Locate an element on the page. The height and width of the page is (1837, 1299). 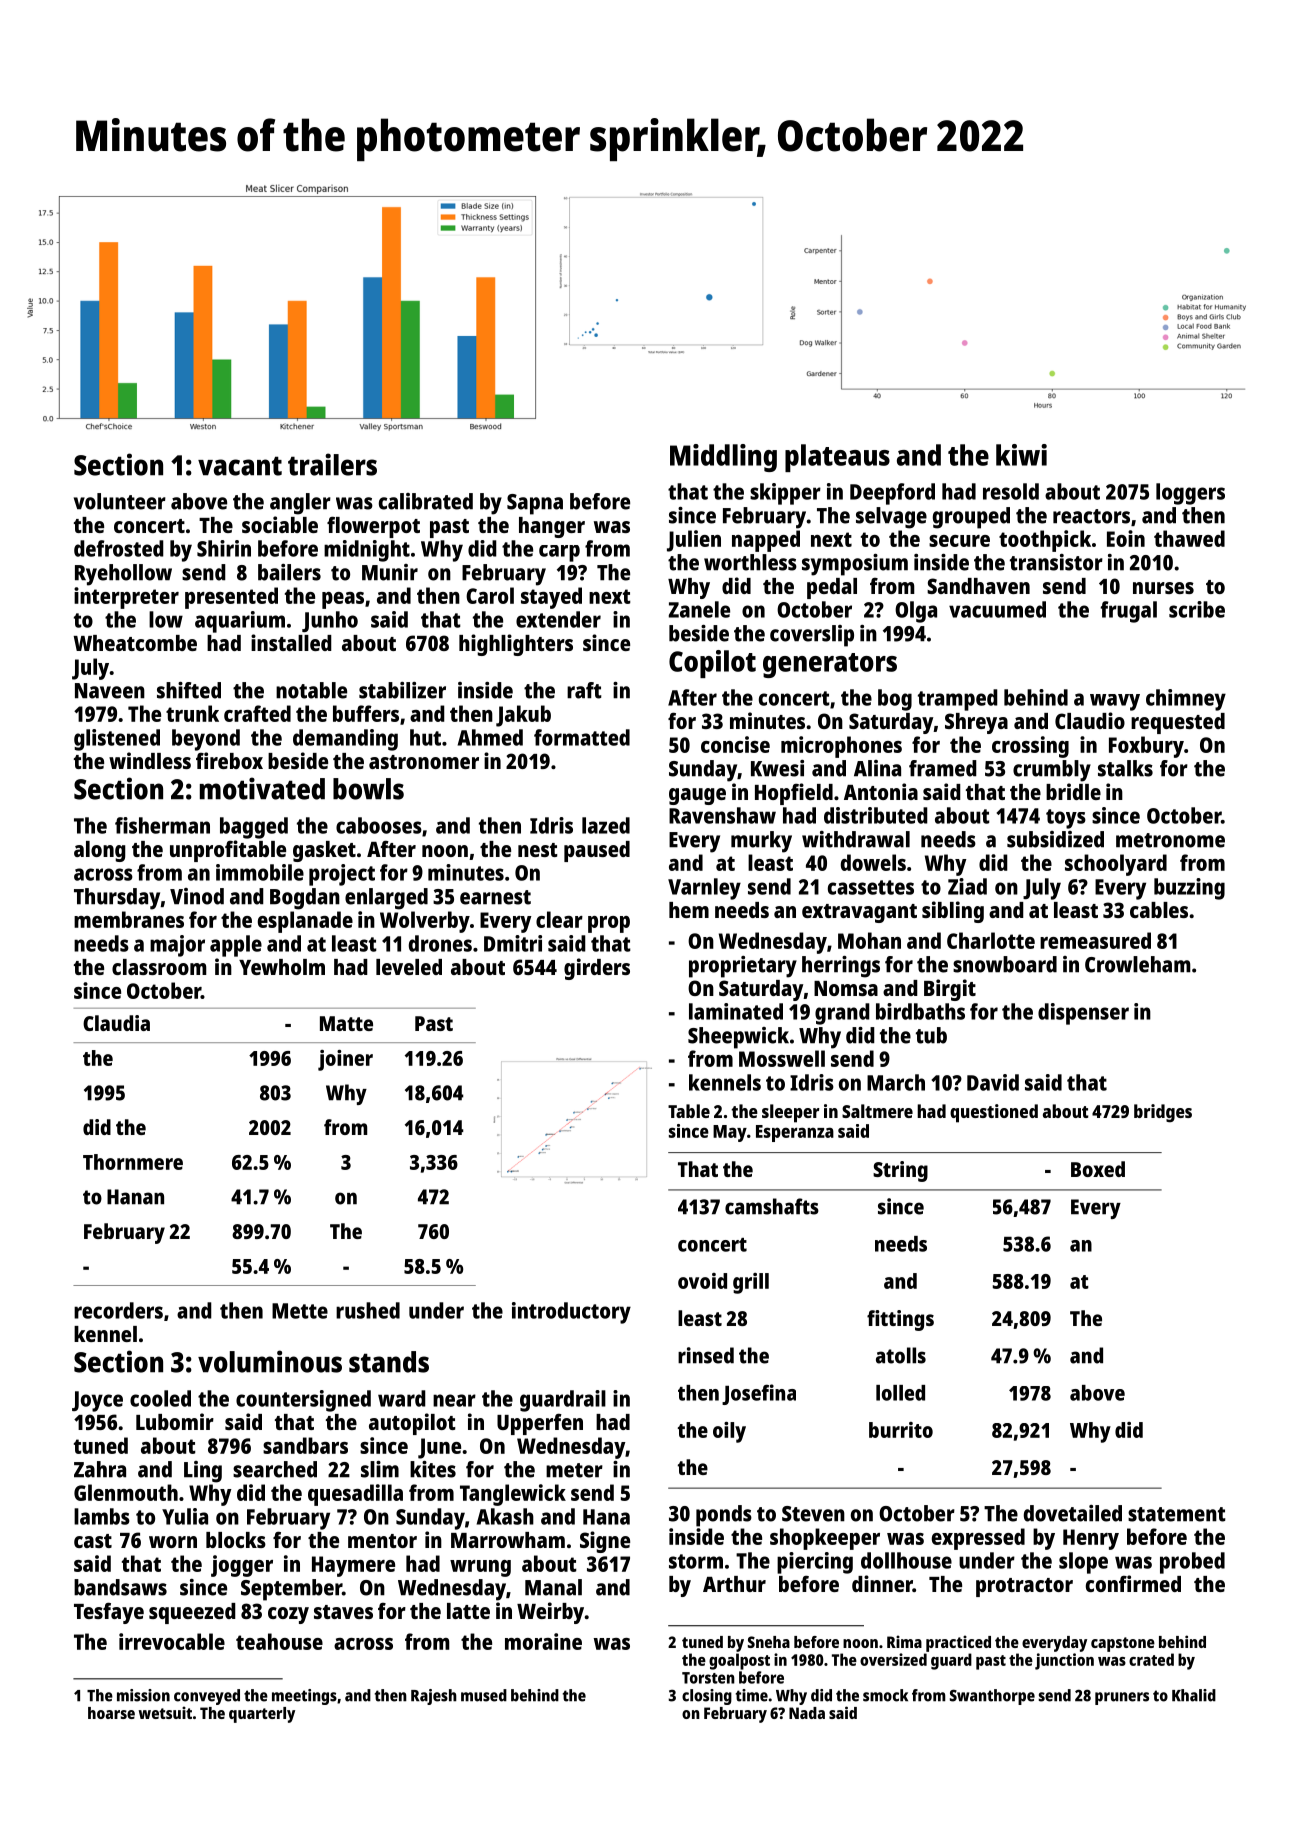
Thornmere is located at coordinates (133, 1162).
